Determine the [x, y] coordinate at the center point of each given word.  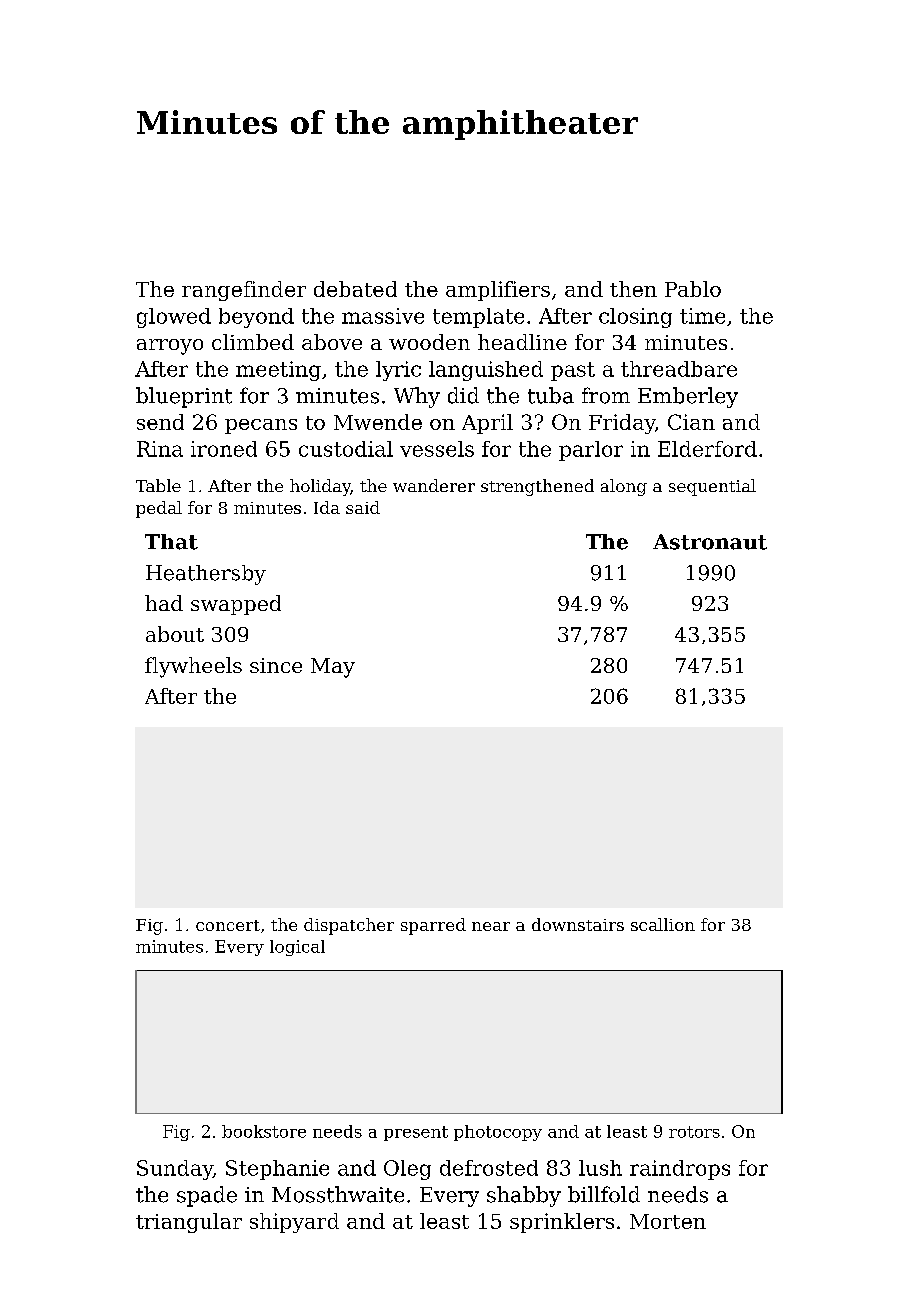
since [276, 665]
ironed [224, 449]
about [175, 634]
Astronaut [710, 542]
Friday [622, 424]
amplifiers [498, 291]
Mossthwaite [338, 1194]
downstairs [578, 924]
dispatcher [349, 926]
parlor [591, 451]
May [333, 668]
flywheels [193, 667]
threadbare [679, 369]
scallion [663, 924]
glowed [174, 318]
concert [228, 925]
